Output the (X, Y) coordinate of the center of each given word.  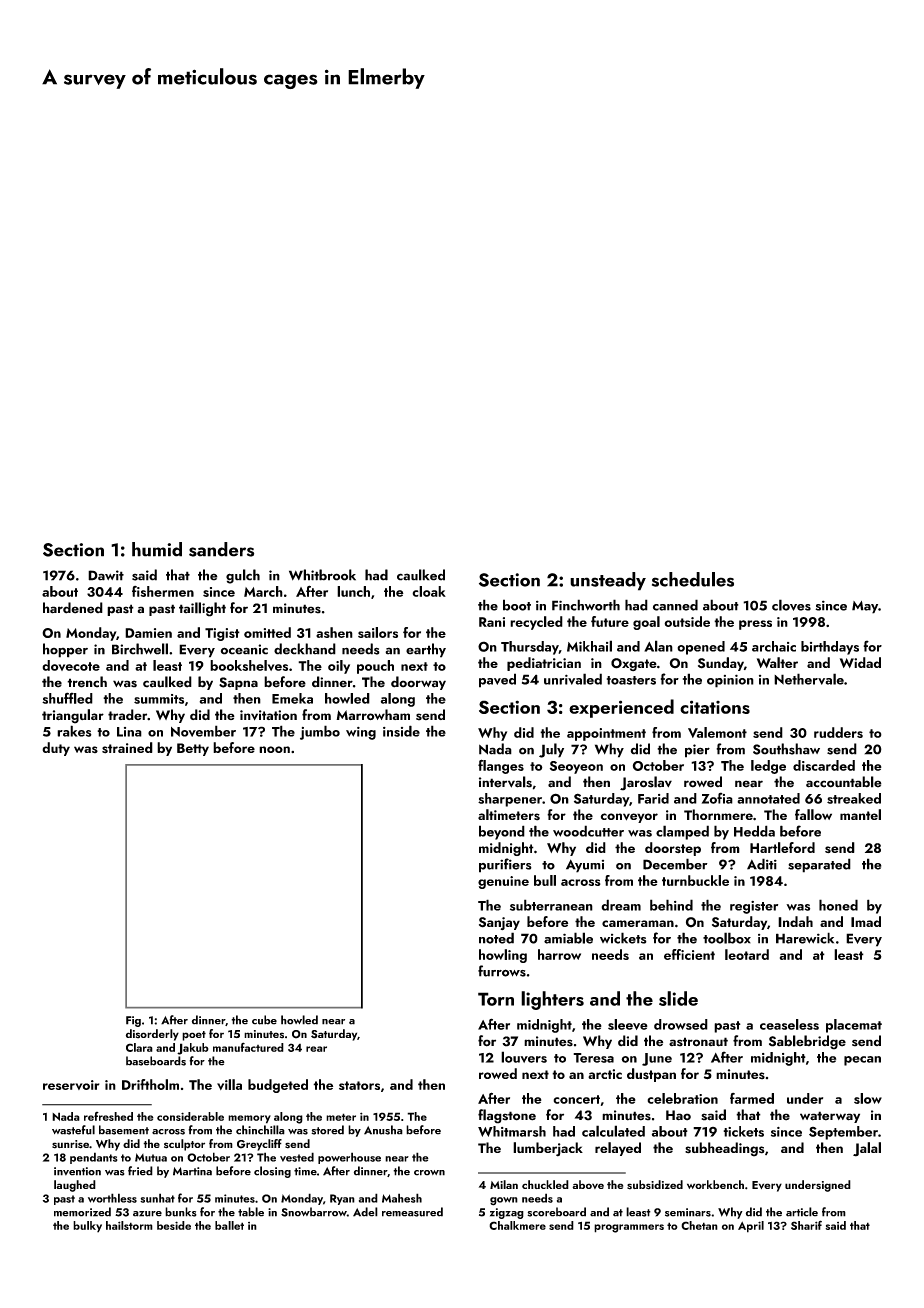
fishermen (163, 591)
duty (56, 749)
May (865, 607)
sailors (378, 632)
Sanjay (499, 923)
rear (316, 1049)
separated (819, 865)
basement (124, 1130)
